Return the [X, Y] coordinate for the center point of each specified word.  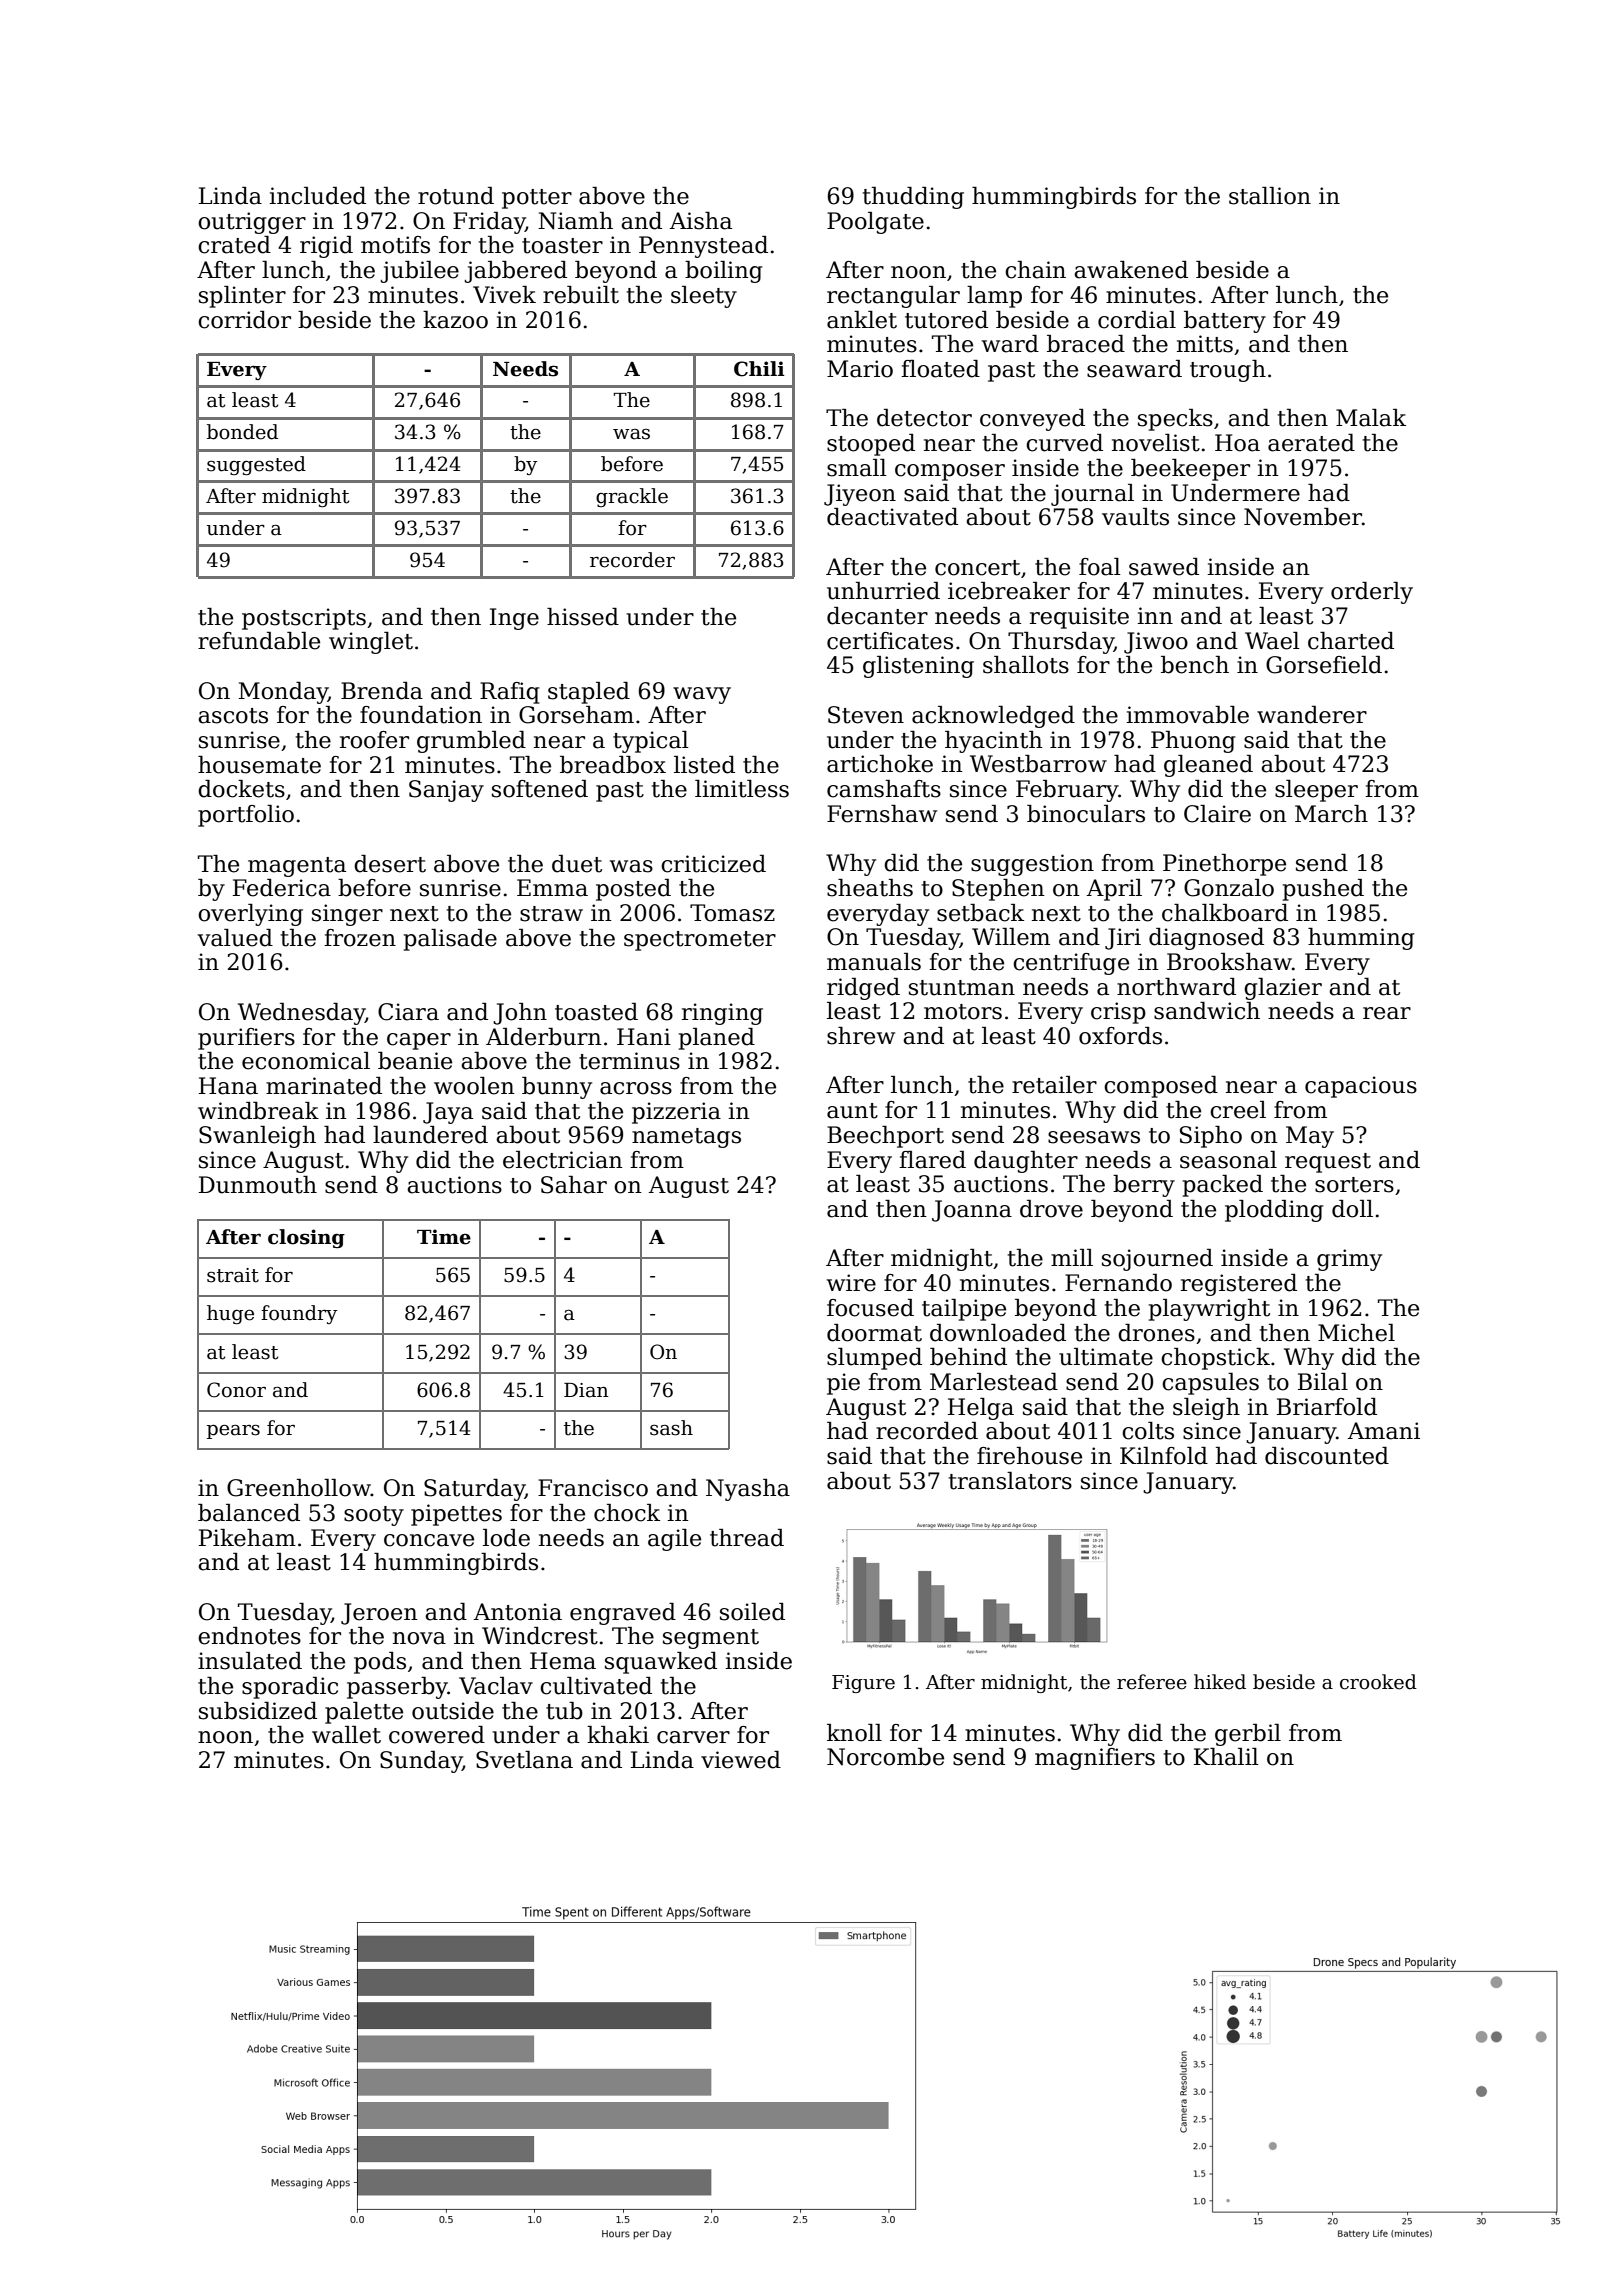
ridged [863, 989]
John [520, 1014]
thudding [913, 198]
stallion [1270, 196]
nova [419, 1638]
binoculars [1086, 814]
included [317, 196]
